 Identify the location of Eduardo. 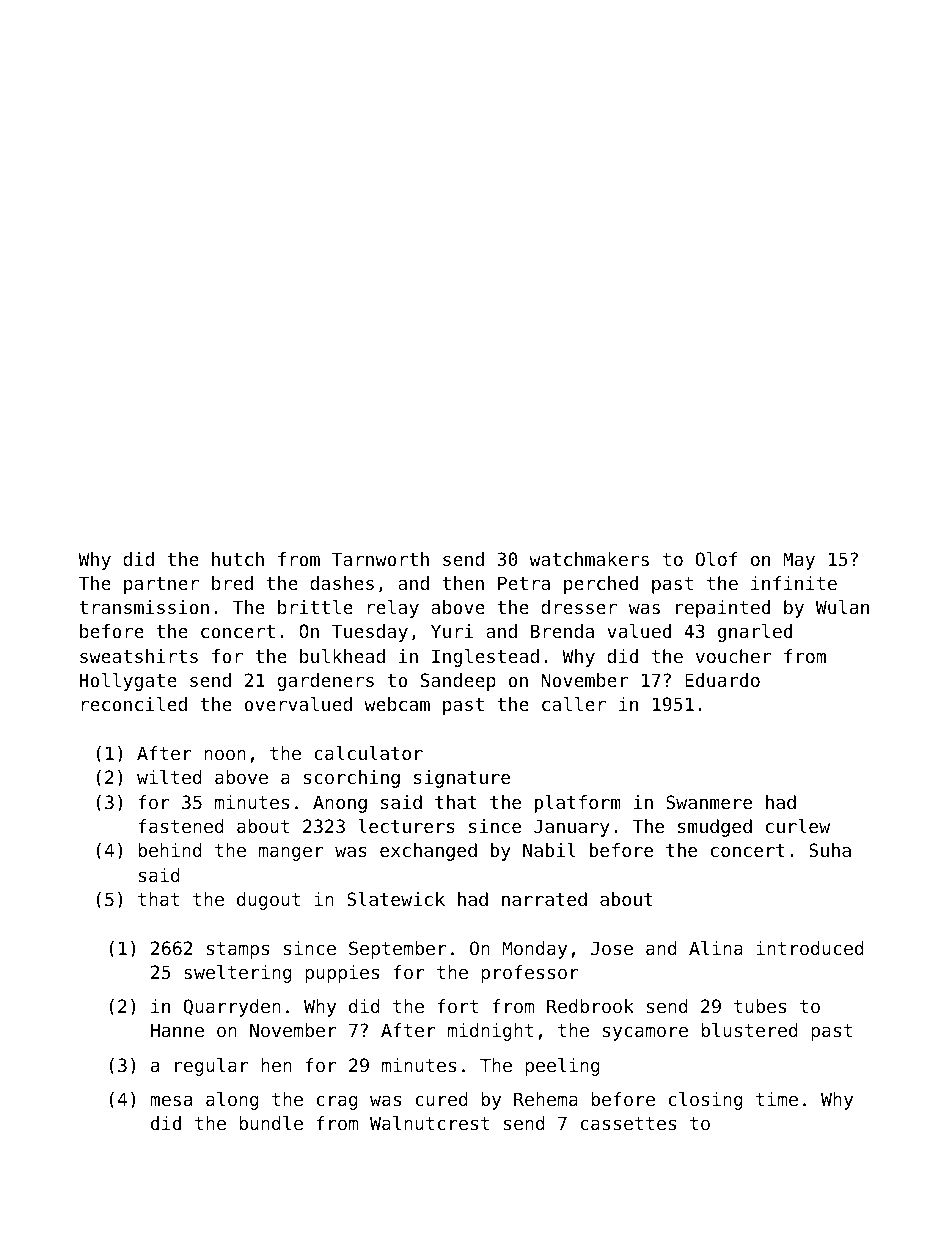
(722, 680).
